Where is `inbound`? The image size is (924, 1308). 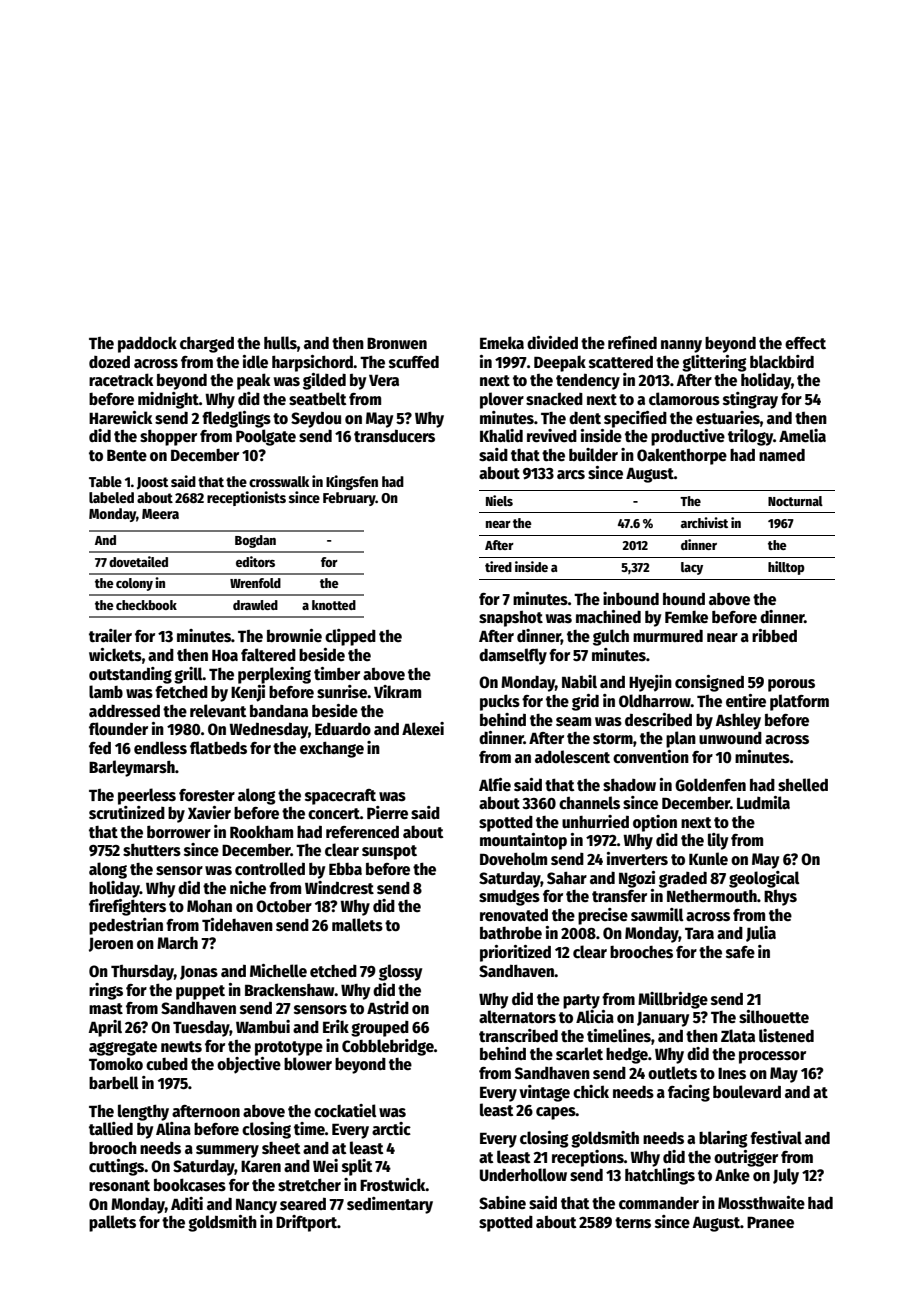 inbound is located at coordinates (631, 598).
